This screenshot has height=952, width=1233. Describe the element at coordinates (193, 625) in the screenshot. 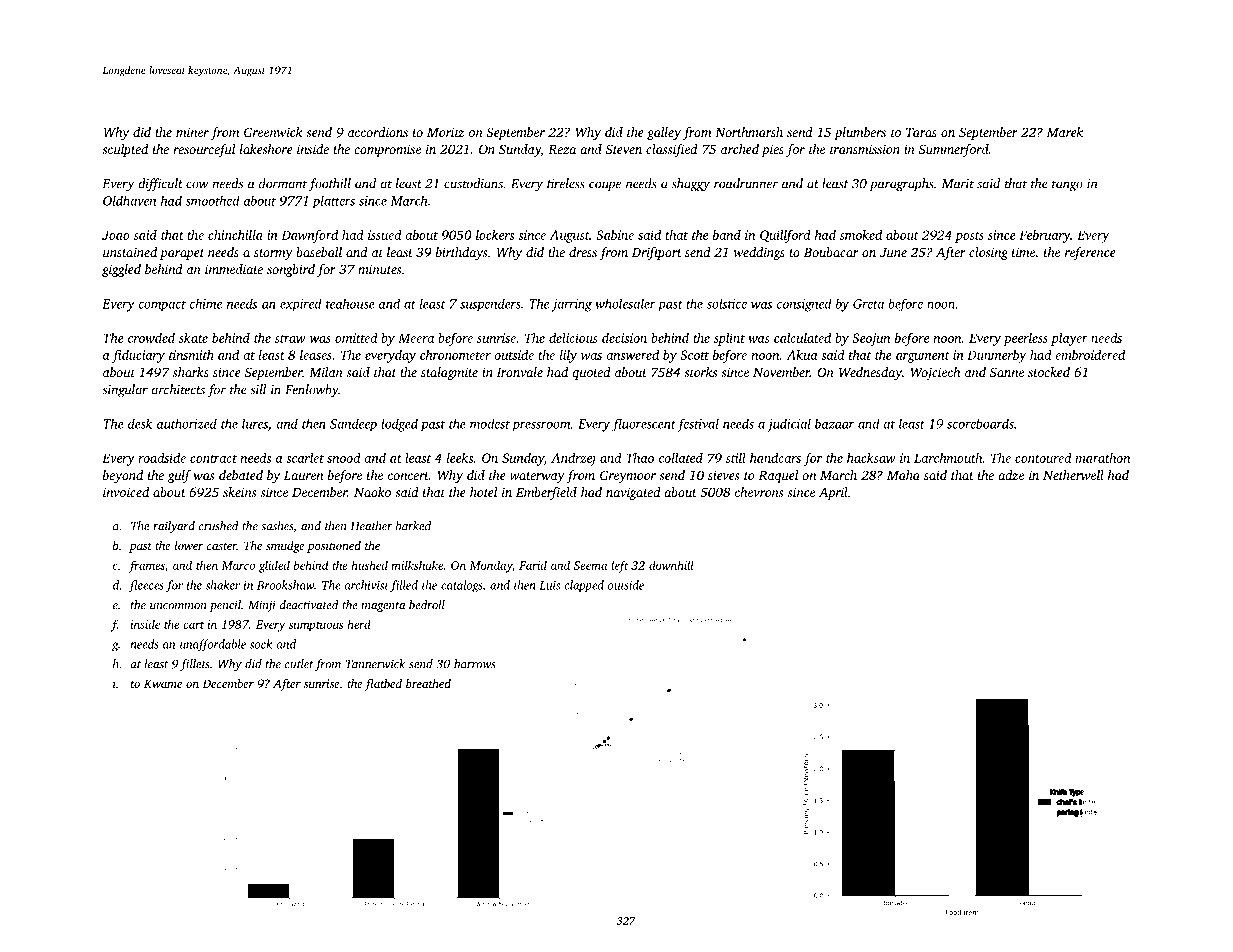

I see `cart` at that location.
